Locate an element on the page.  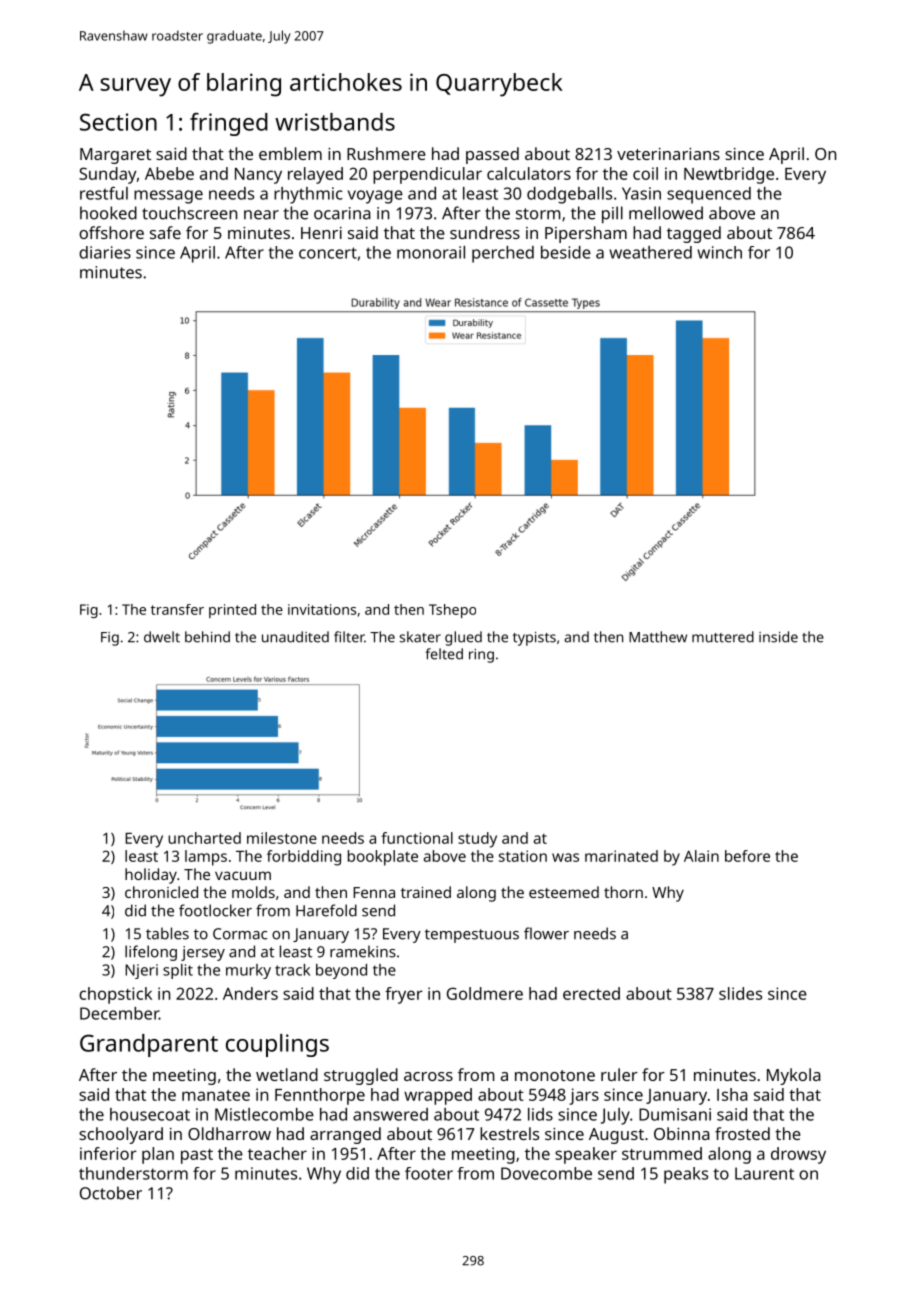
winch is located at coordinates (719, 252).
